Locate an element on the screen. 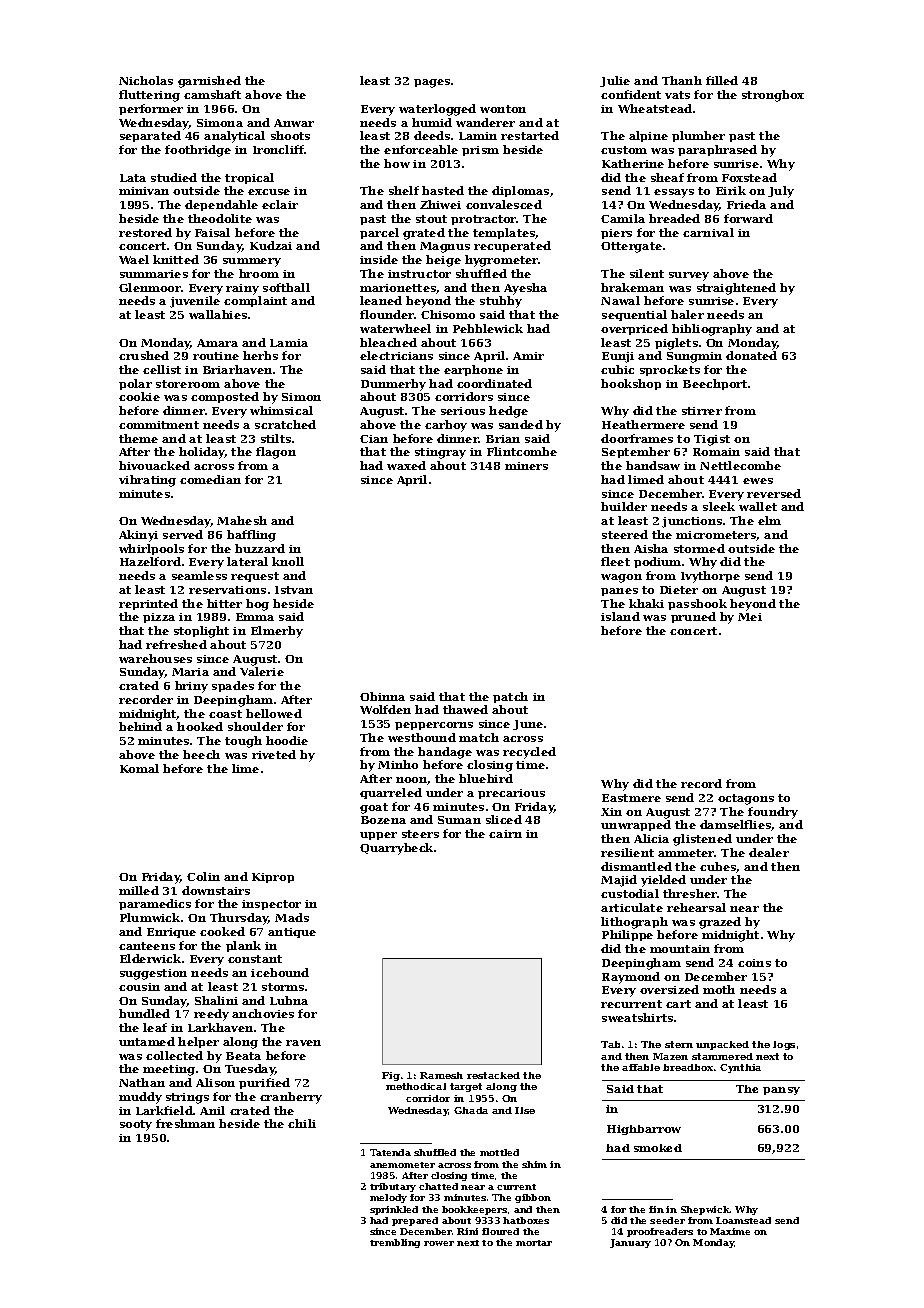  cairn is located at coordinates (505, 834).
